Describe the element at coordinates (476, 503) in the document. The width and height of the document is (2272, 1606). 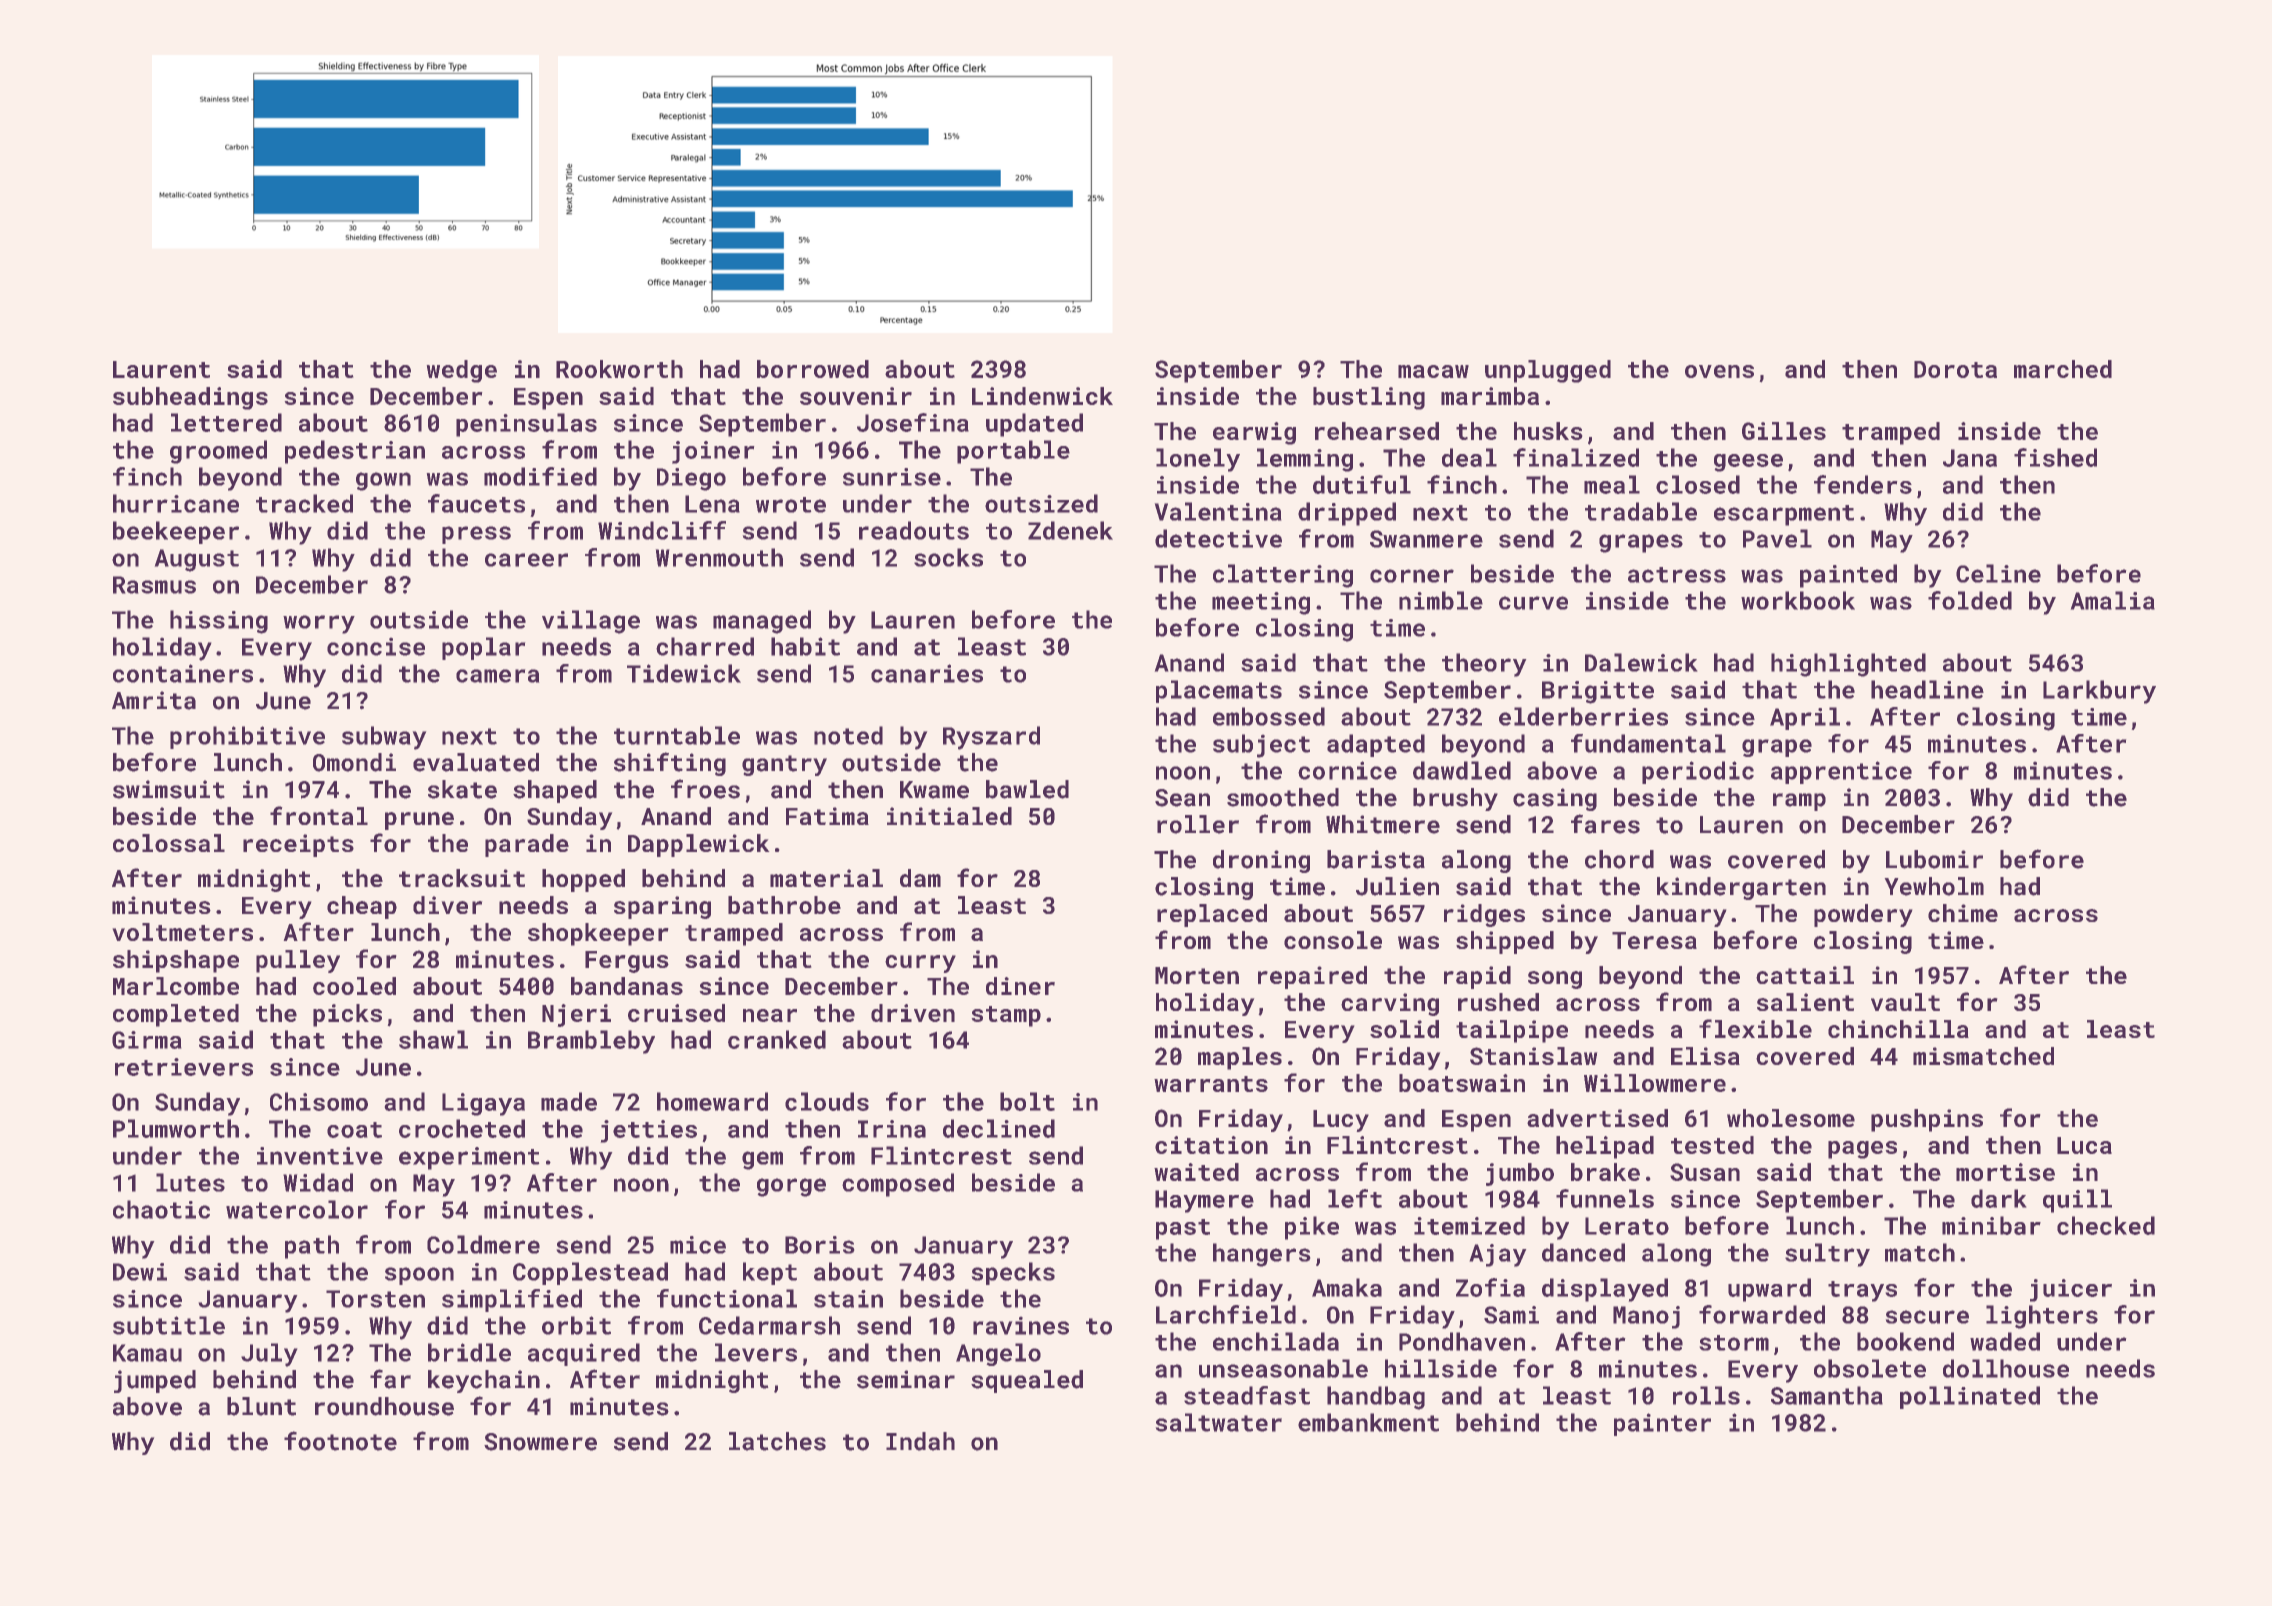
I see `faucets` at that location.
